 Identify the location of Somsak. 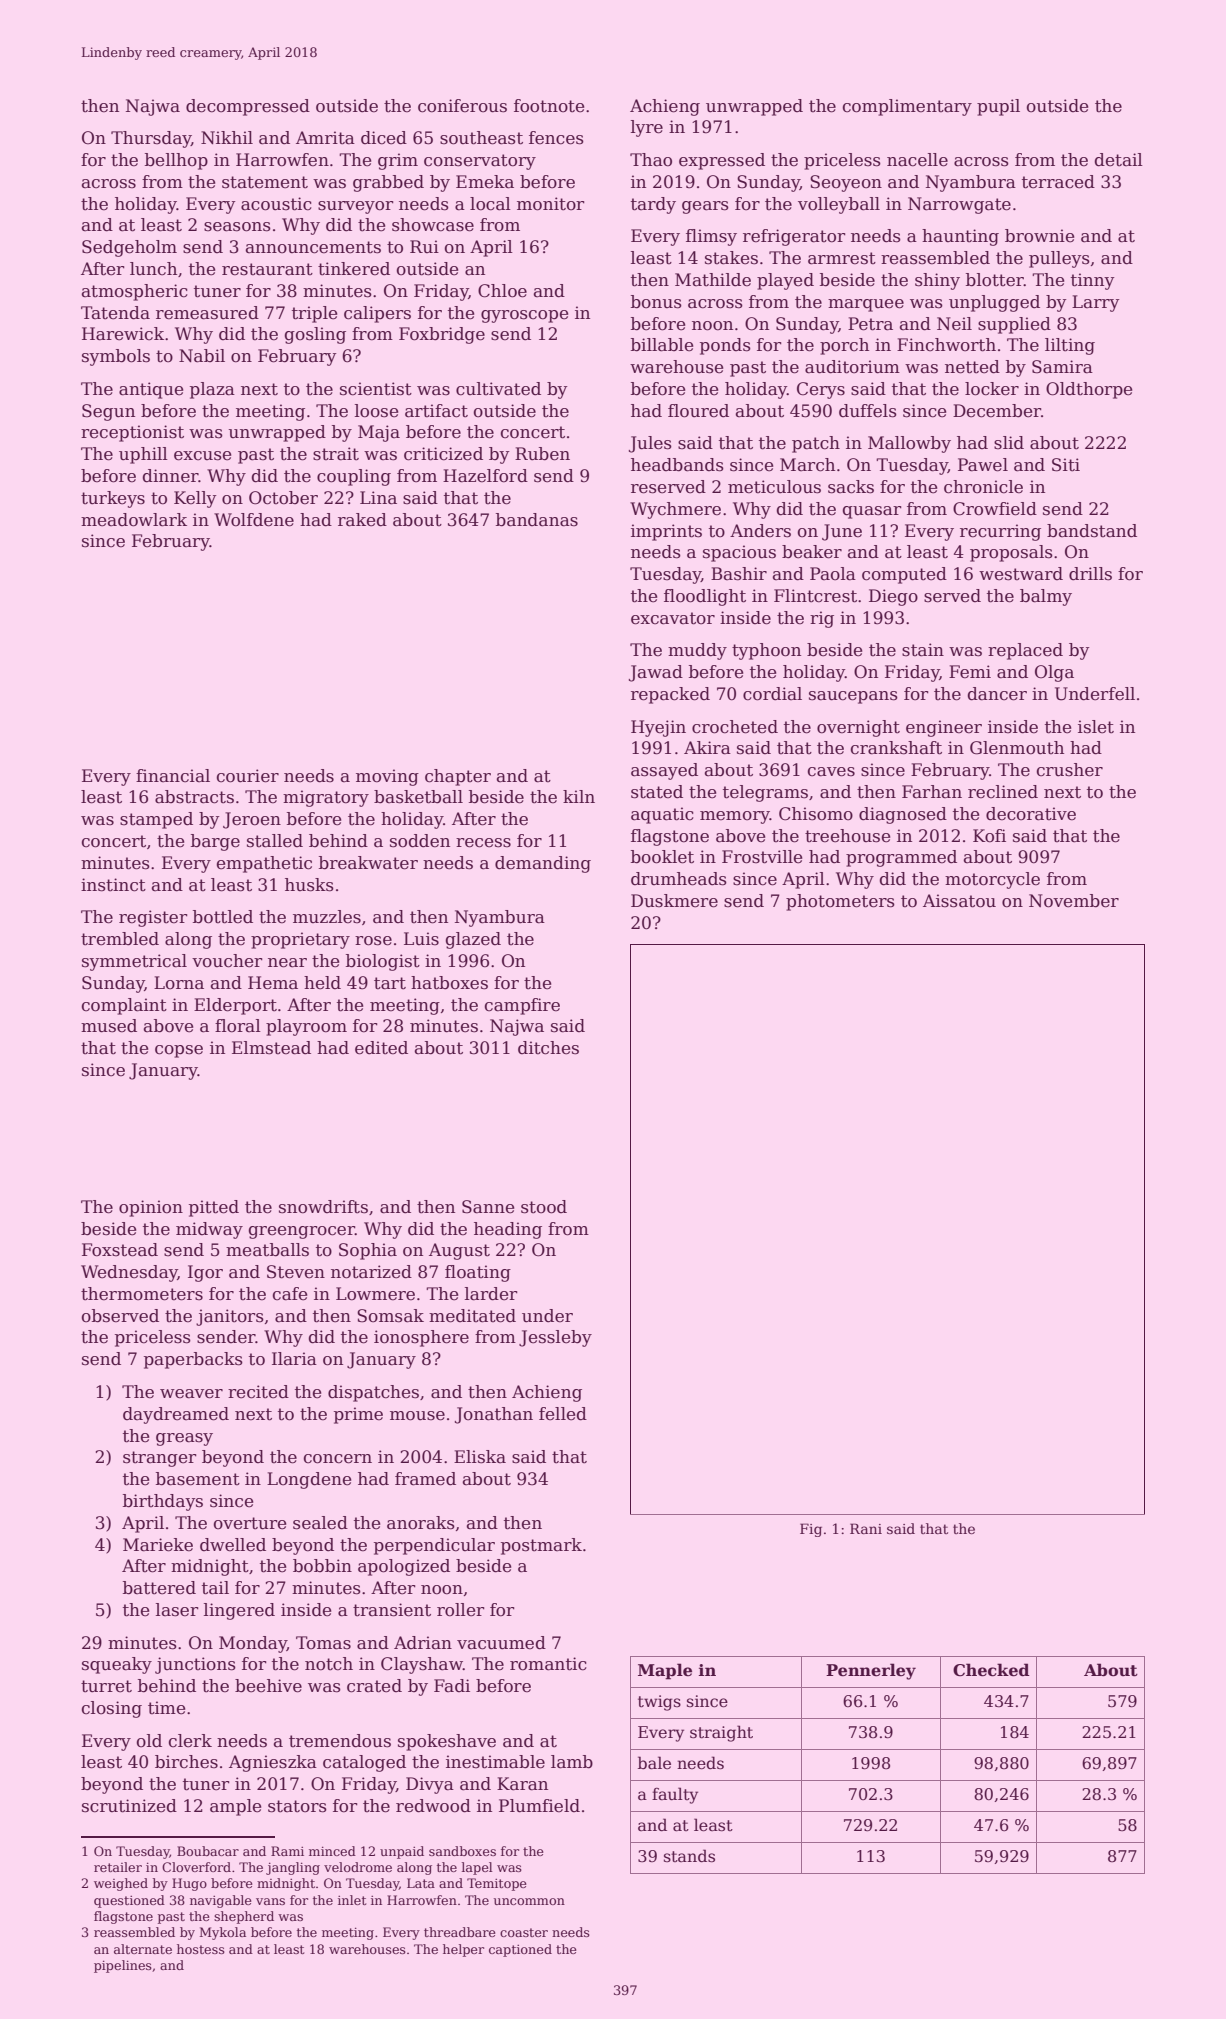
(390, 1316).
